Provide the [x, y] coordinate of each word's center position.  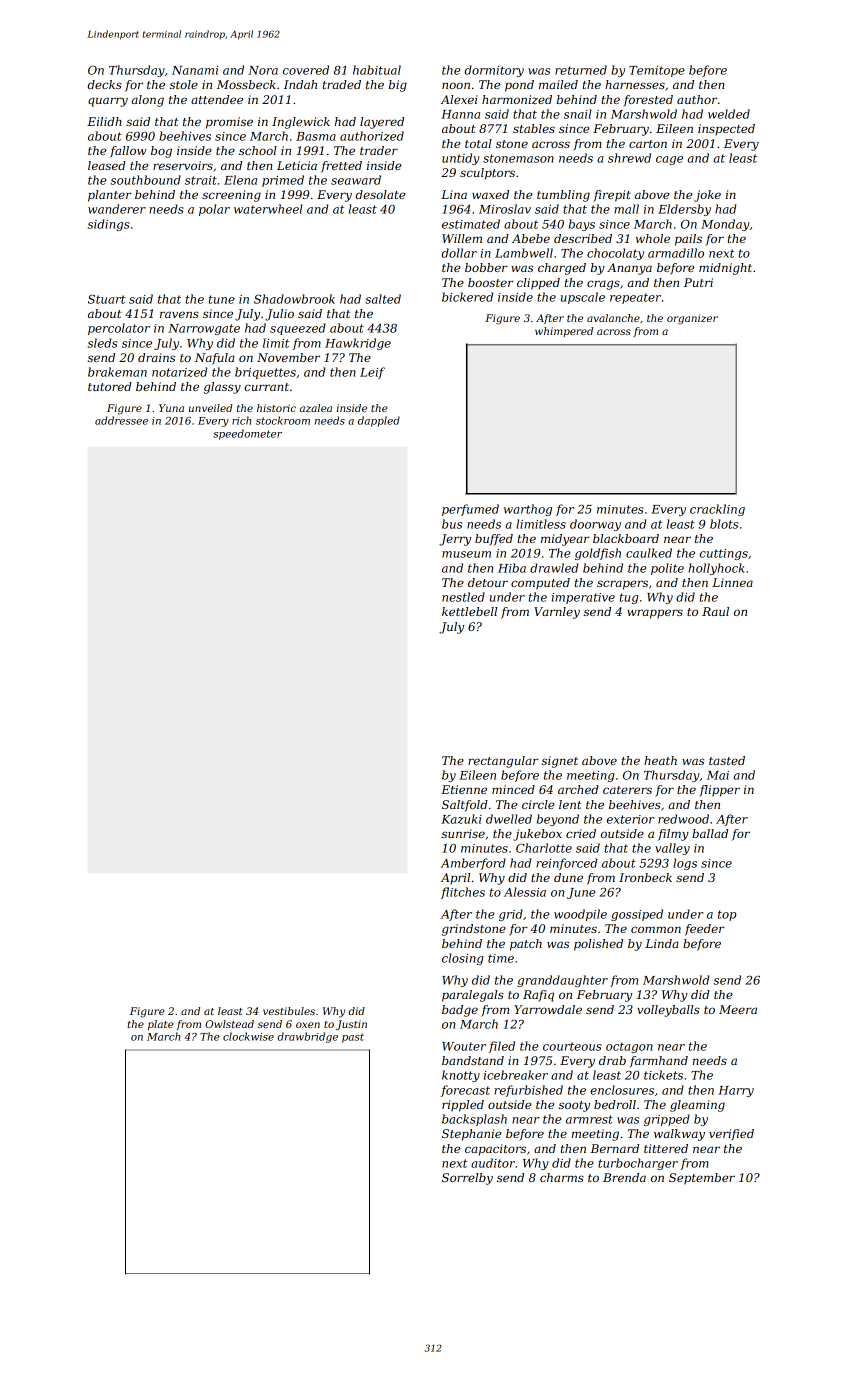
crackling [717, 510]
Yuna [171, 408]
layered [382, 123]
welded [729, 114]
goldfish [598, 554]
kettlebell [469, 611]
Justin [351, 1025]
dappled [379, 421]
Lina [454, 194]
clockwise [248, 1036]
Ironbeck [645, 877]
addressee [121, 420]
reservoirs [183, 165]
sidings [108, 225]
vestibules [289, 1011]
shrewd [629, 158]
